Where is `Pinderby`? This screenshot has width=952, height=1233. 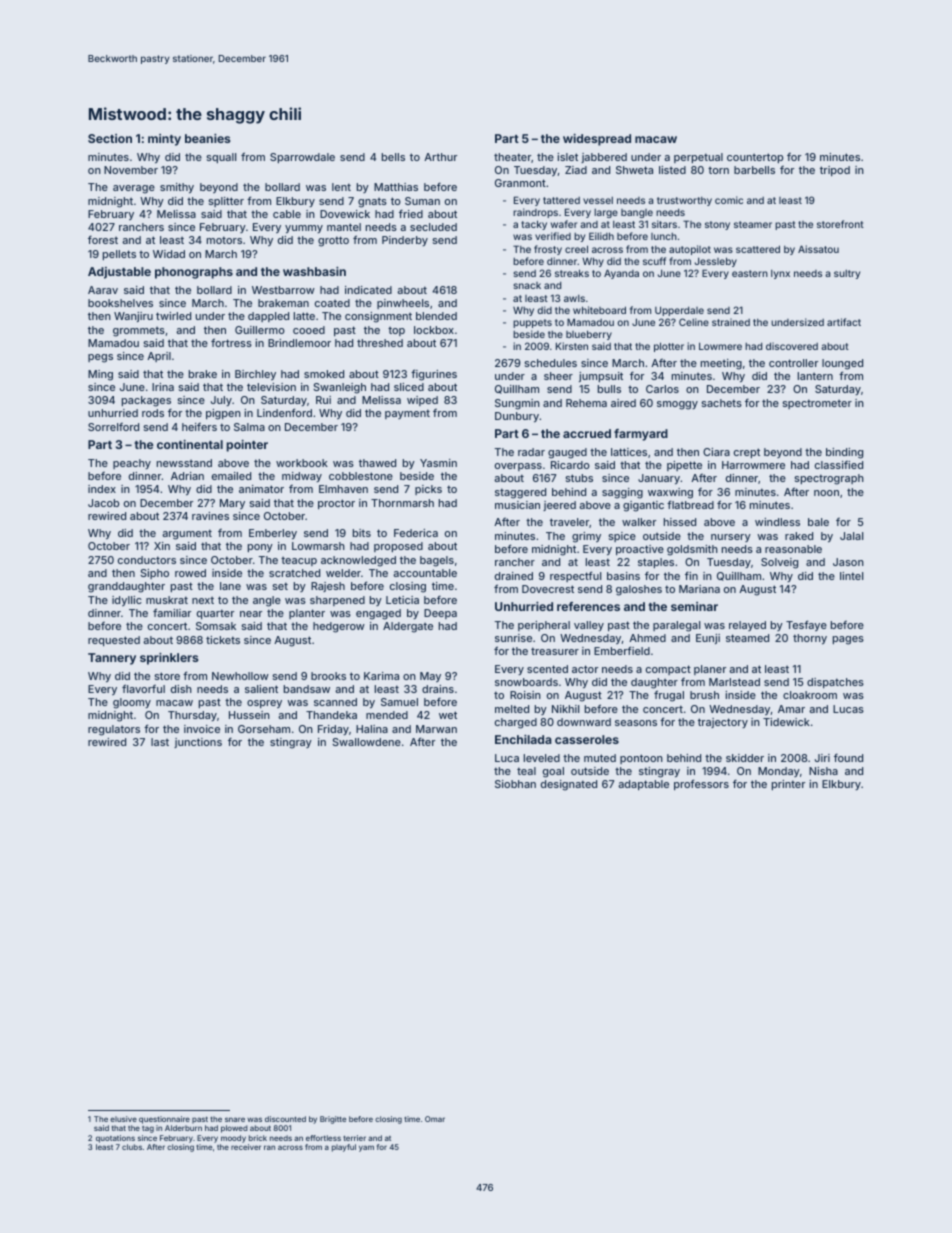
Pinderby is located at coordinates (405, 241).
